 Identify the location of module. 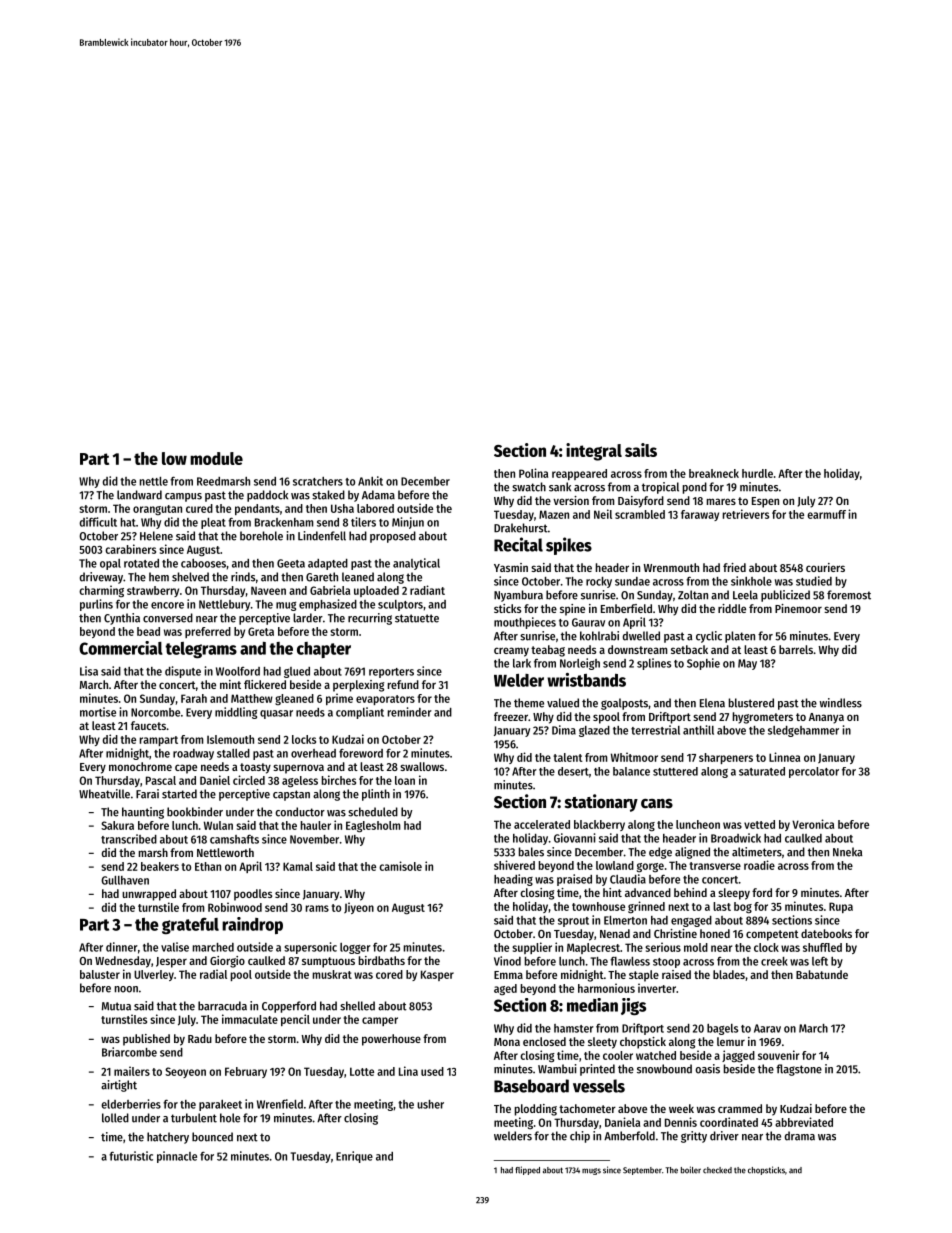
(216, 458).
